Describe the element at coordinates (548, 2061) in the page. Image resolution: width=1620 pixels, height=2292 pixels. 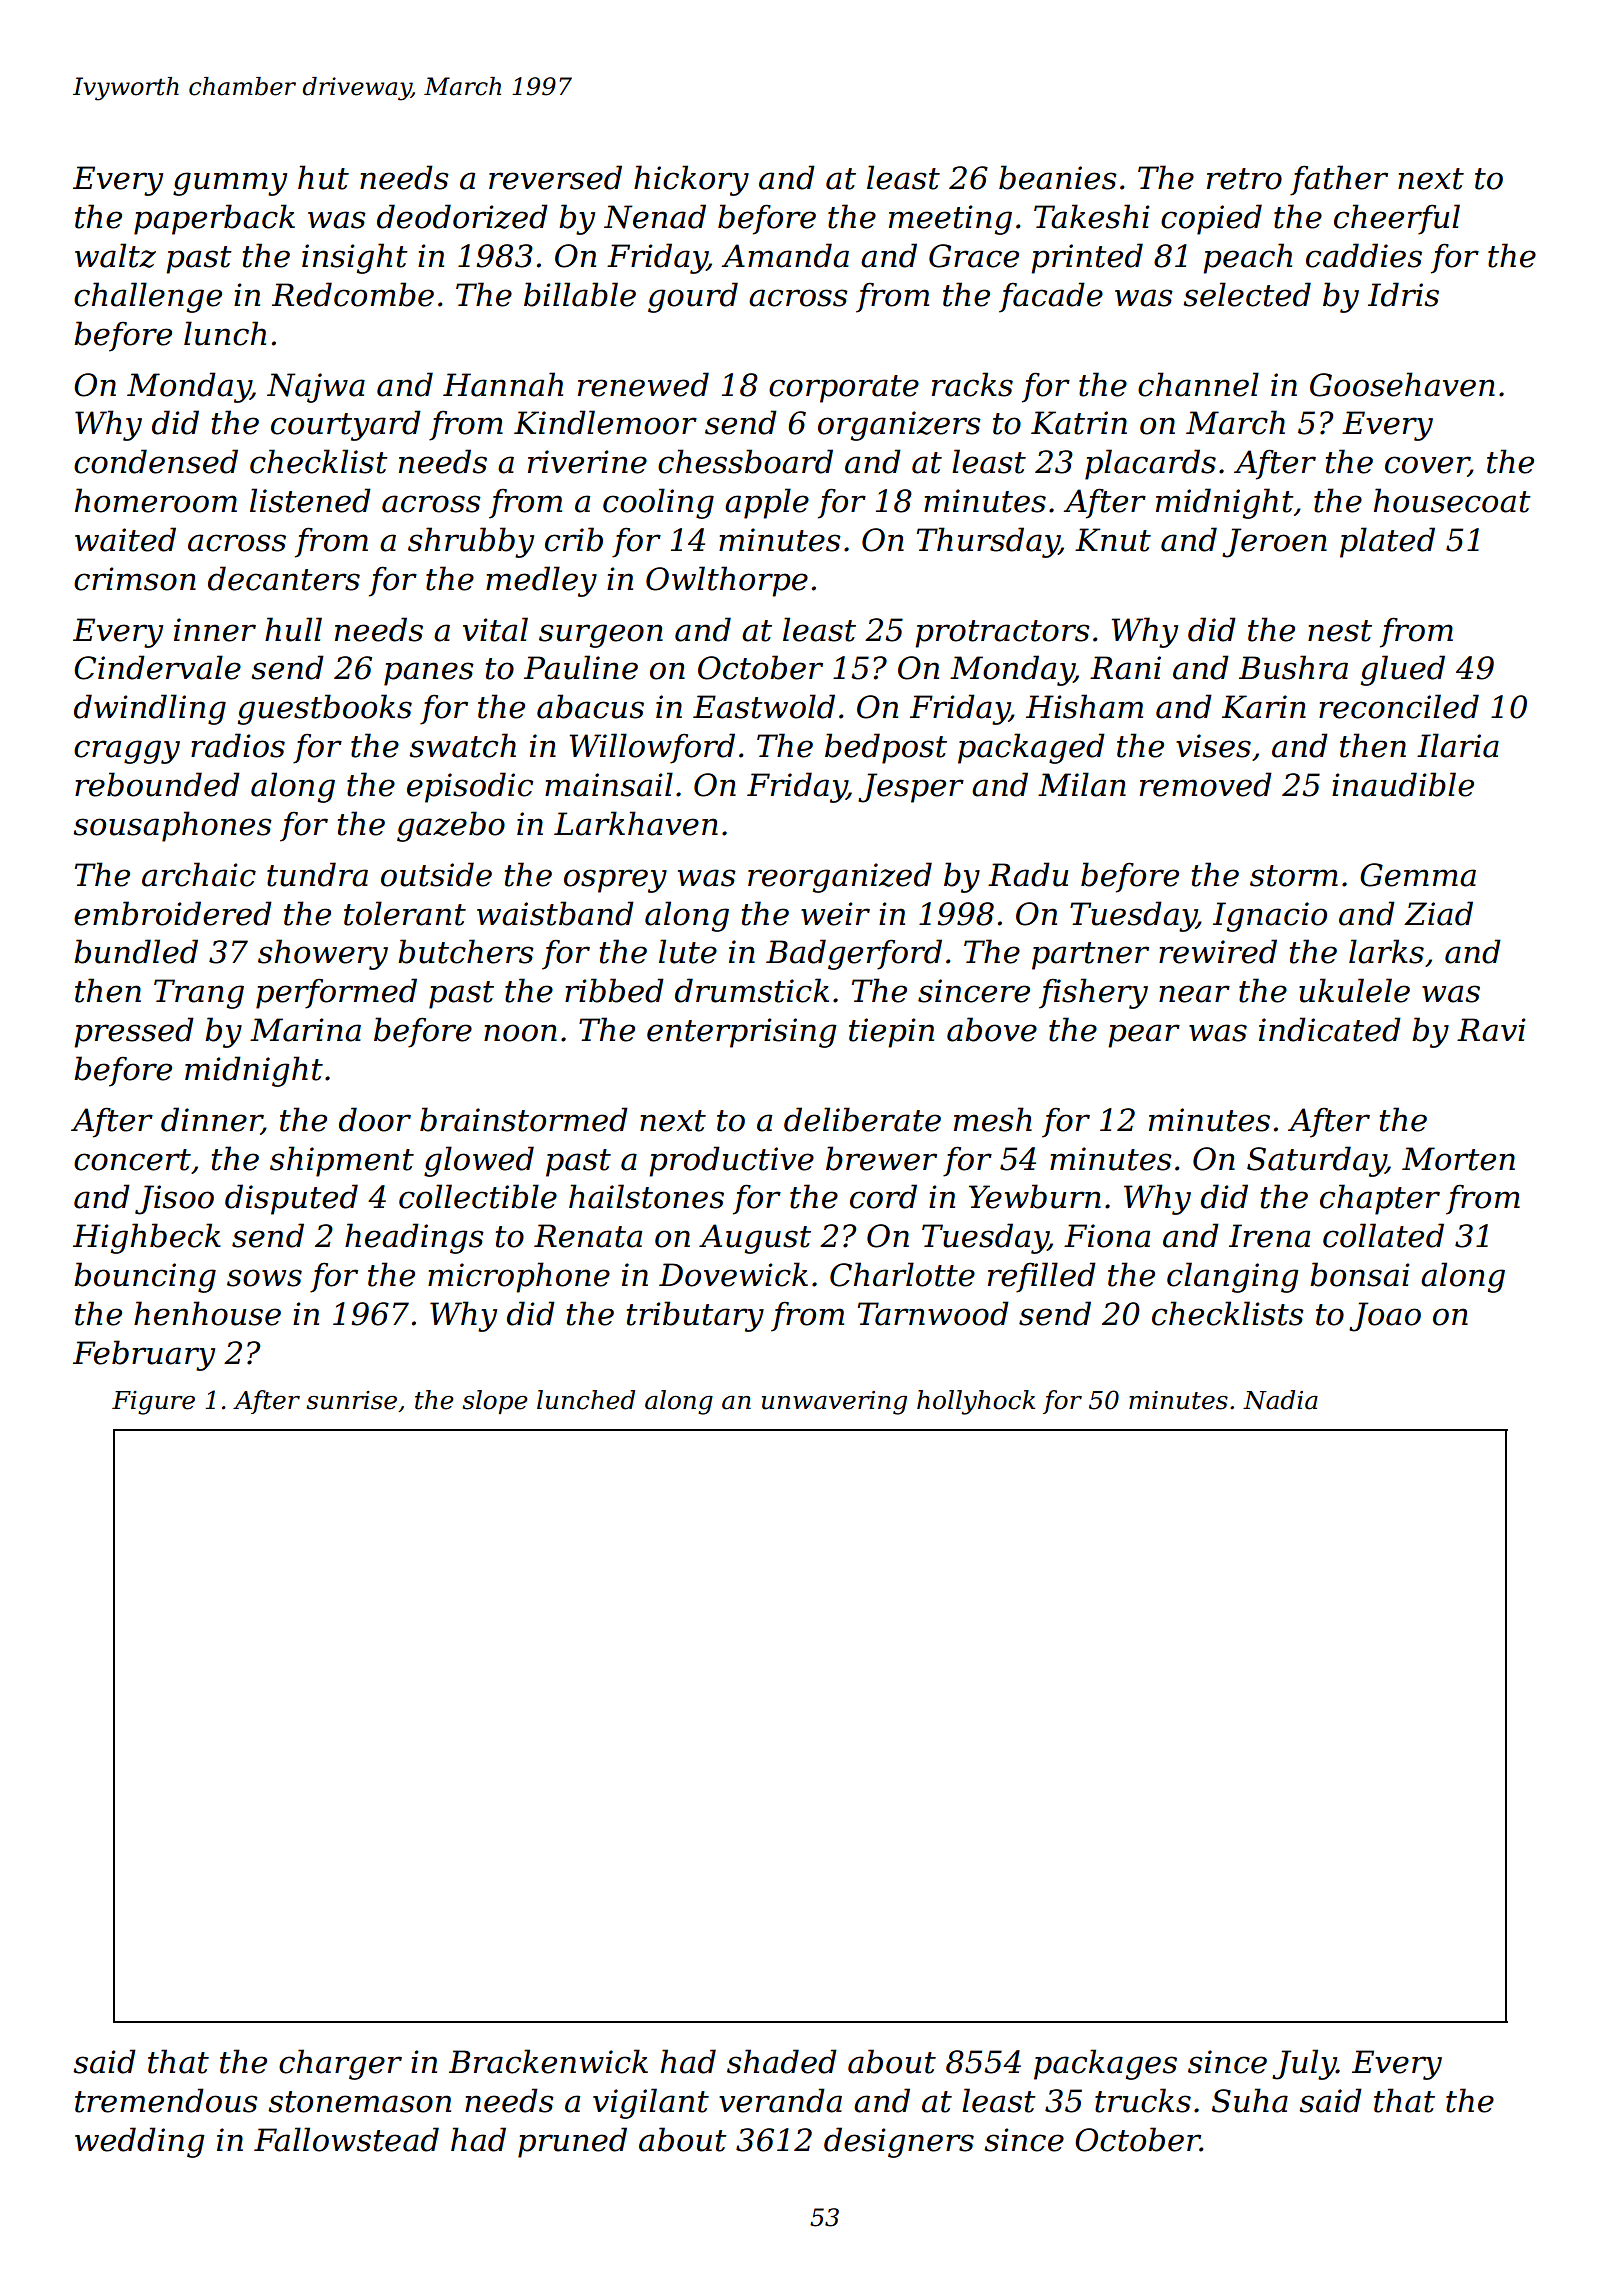
I see `Brackenwick` at that location.
